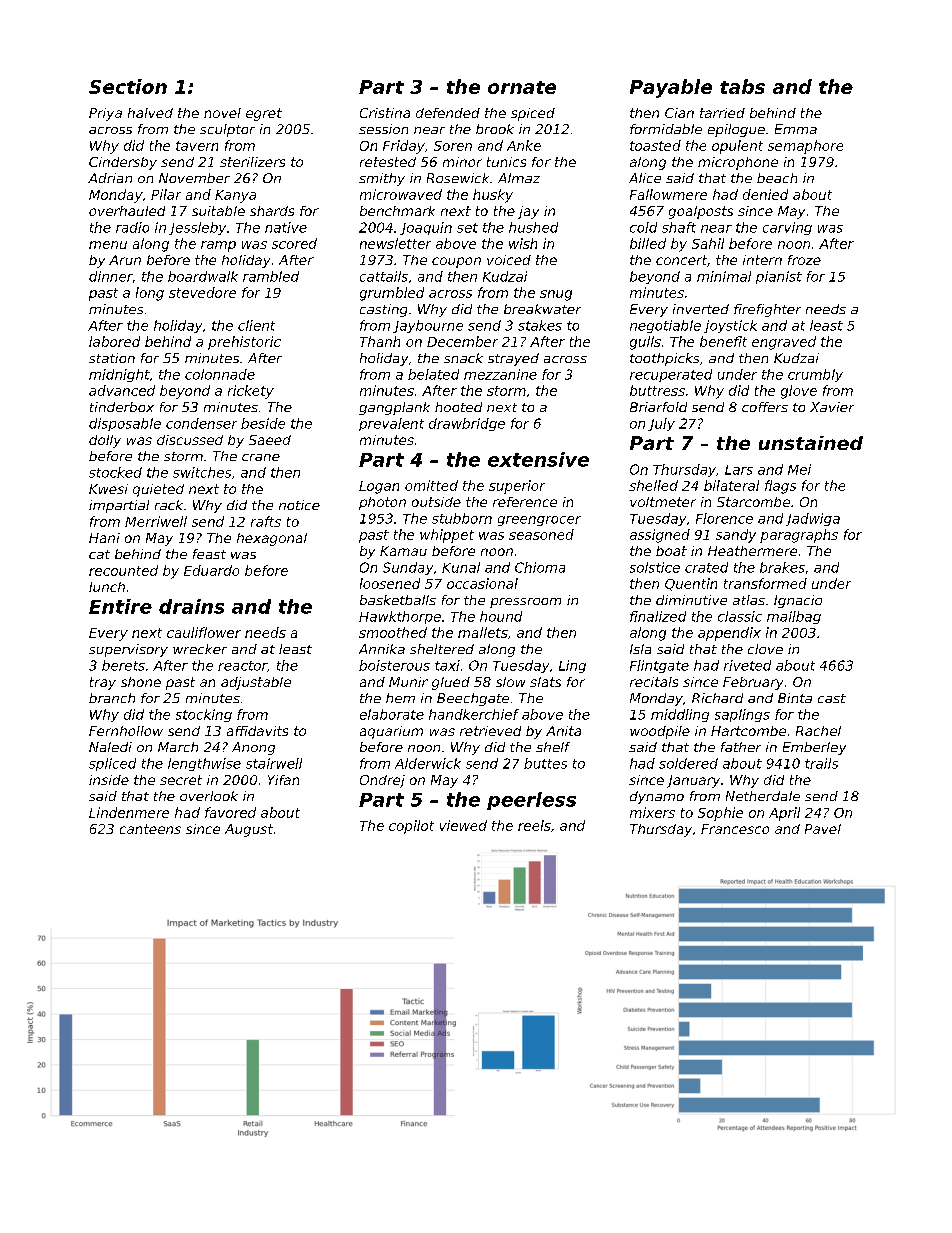 The height and width of the page is (1233, 952). I want to click on Arun, so click(125, 260).
